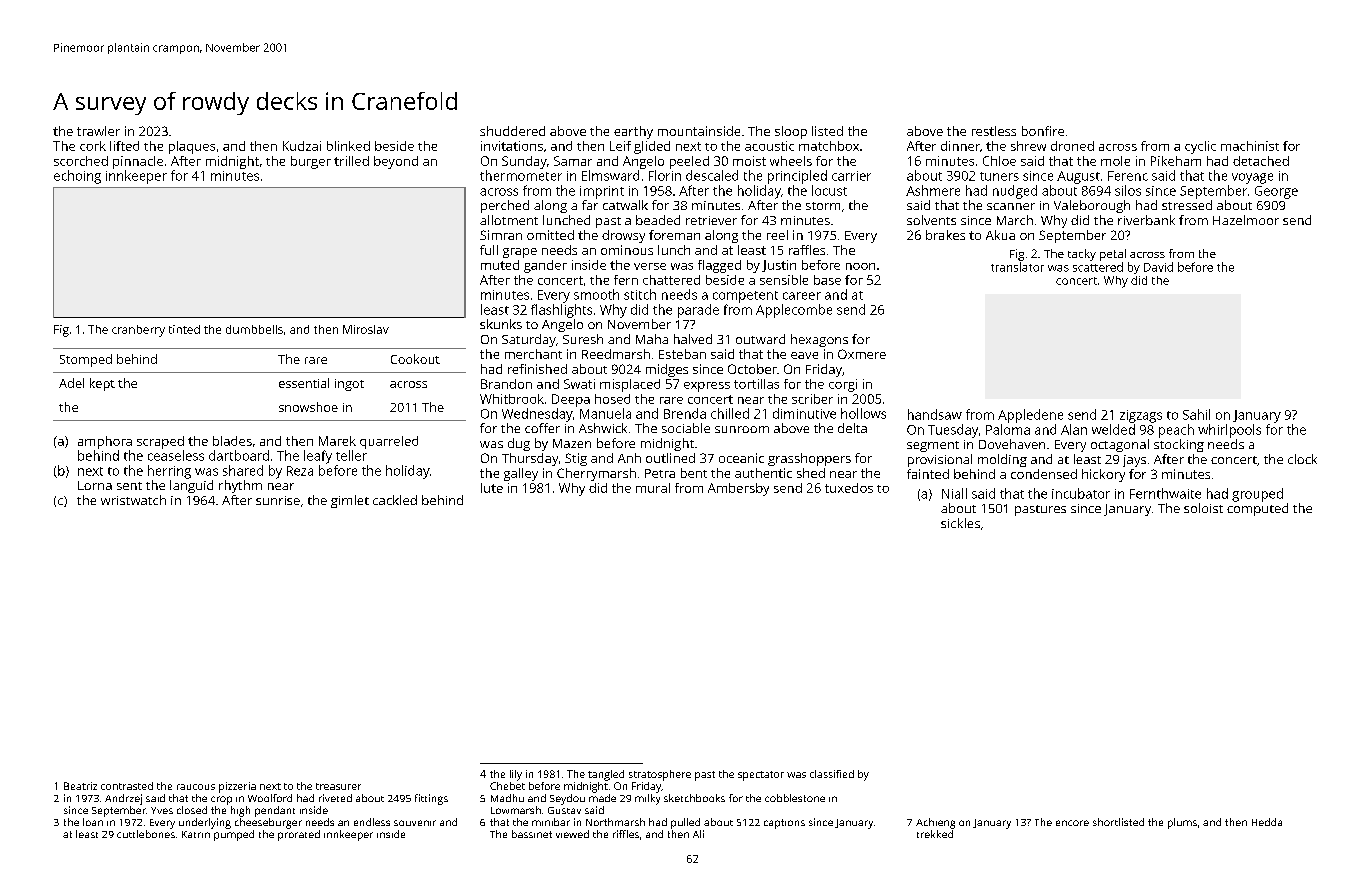 This screenshot has height=887, width=1372. What do you see at coordinates (843, 385) in the screenshot?
I see `corgi` at bounding box center [843, 385].
